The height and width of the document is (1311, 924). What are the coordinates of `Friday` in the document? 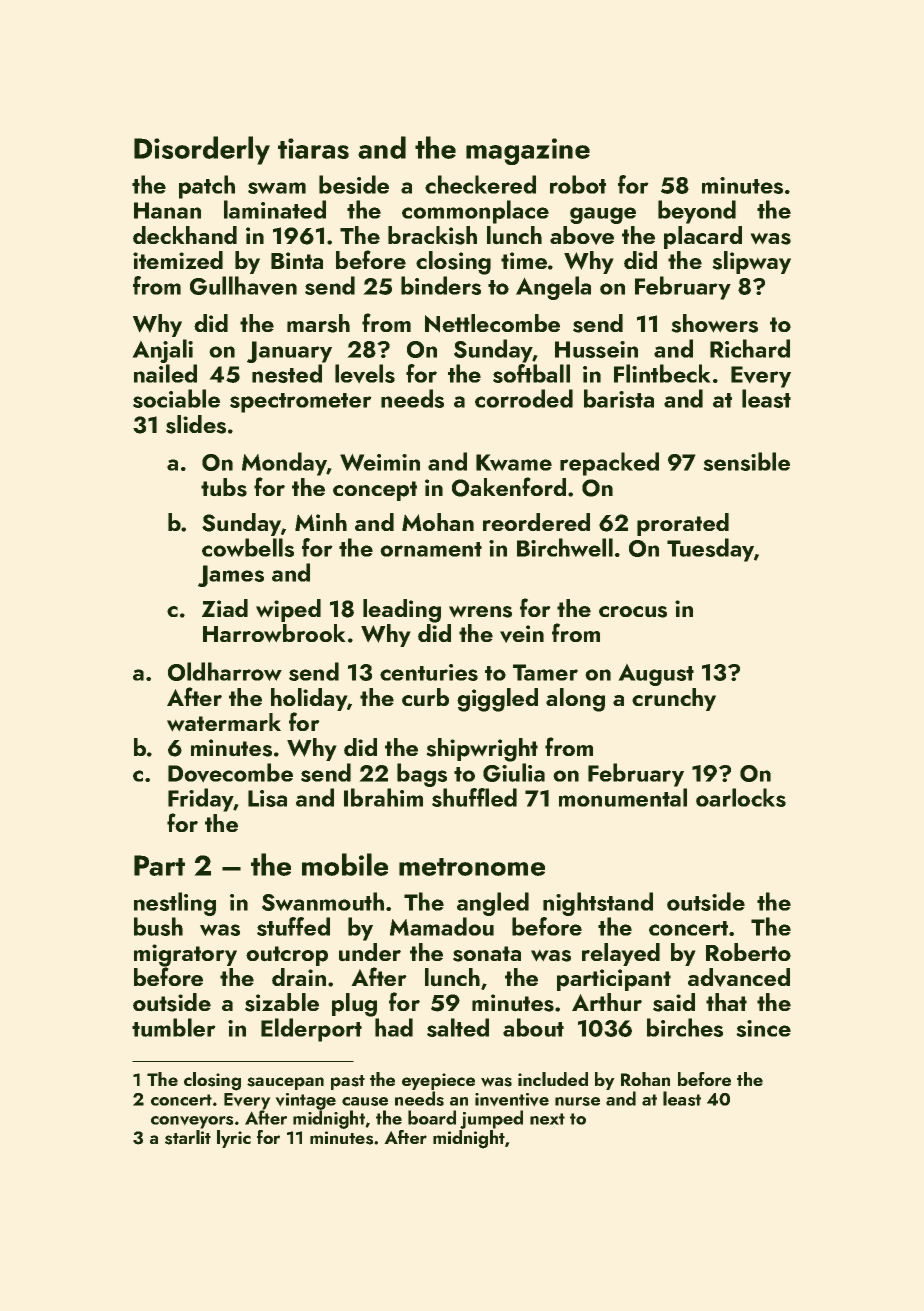 It's located at (201, 800).
